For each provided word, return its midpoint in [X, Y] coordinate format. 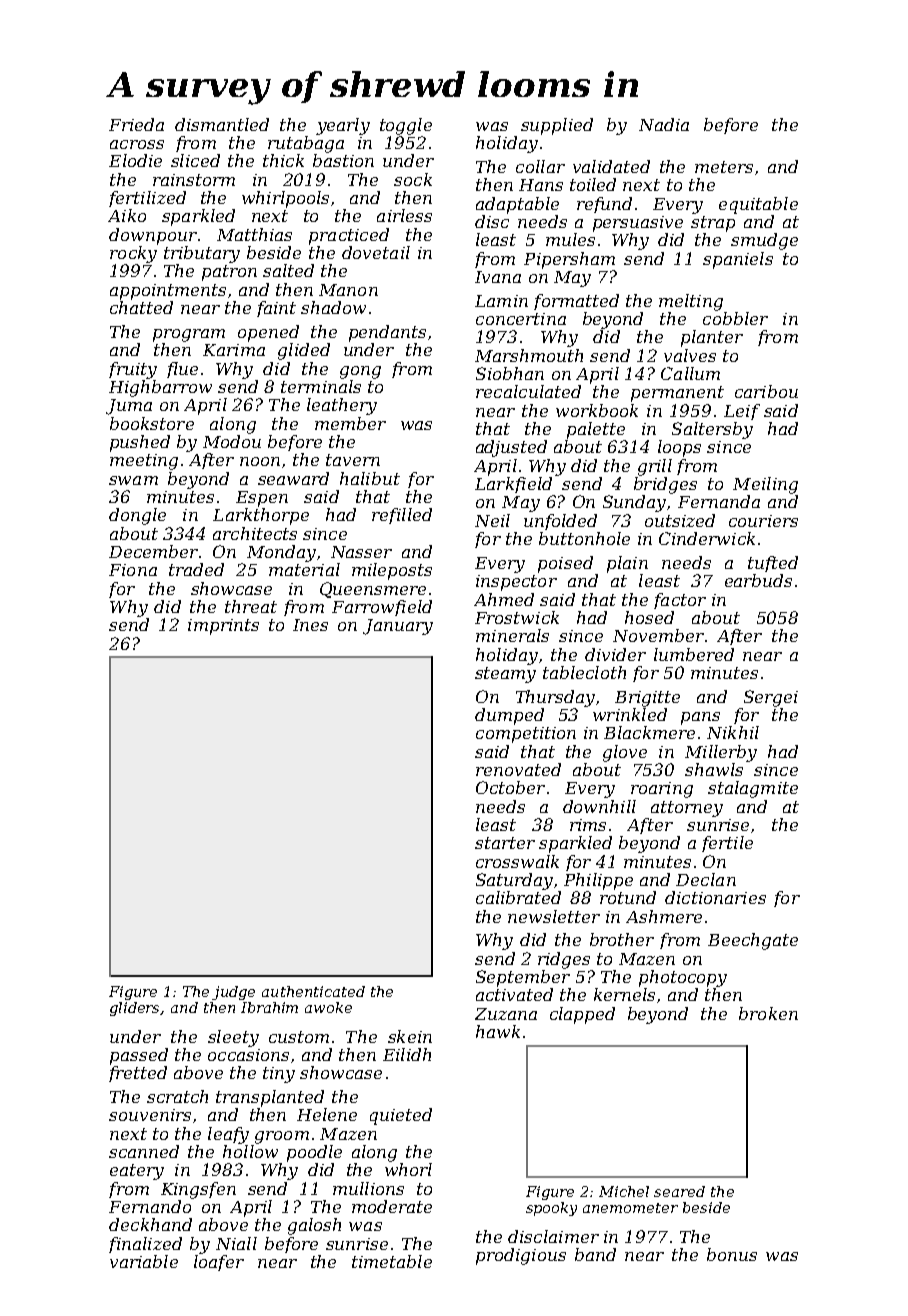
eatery [137, 1172]
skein [410, 1036]
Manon [348, 290]
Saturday [514, 881]
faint [276, 309]
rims [588, 825]
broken [768, 1013]
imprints [223, 627]
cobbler [735, 318]
